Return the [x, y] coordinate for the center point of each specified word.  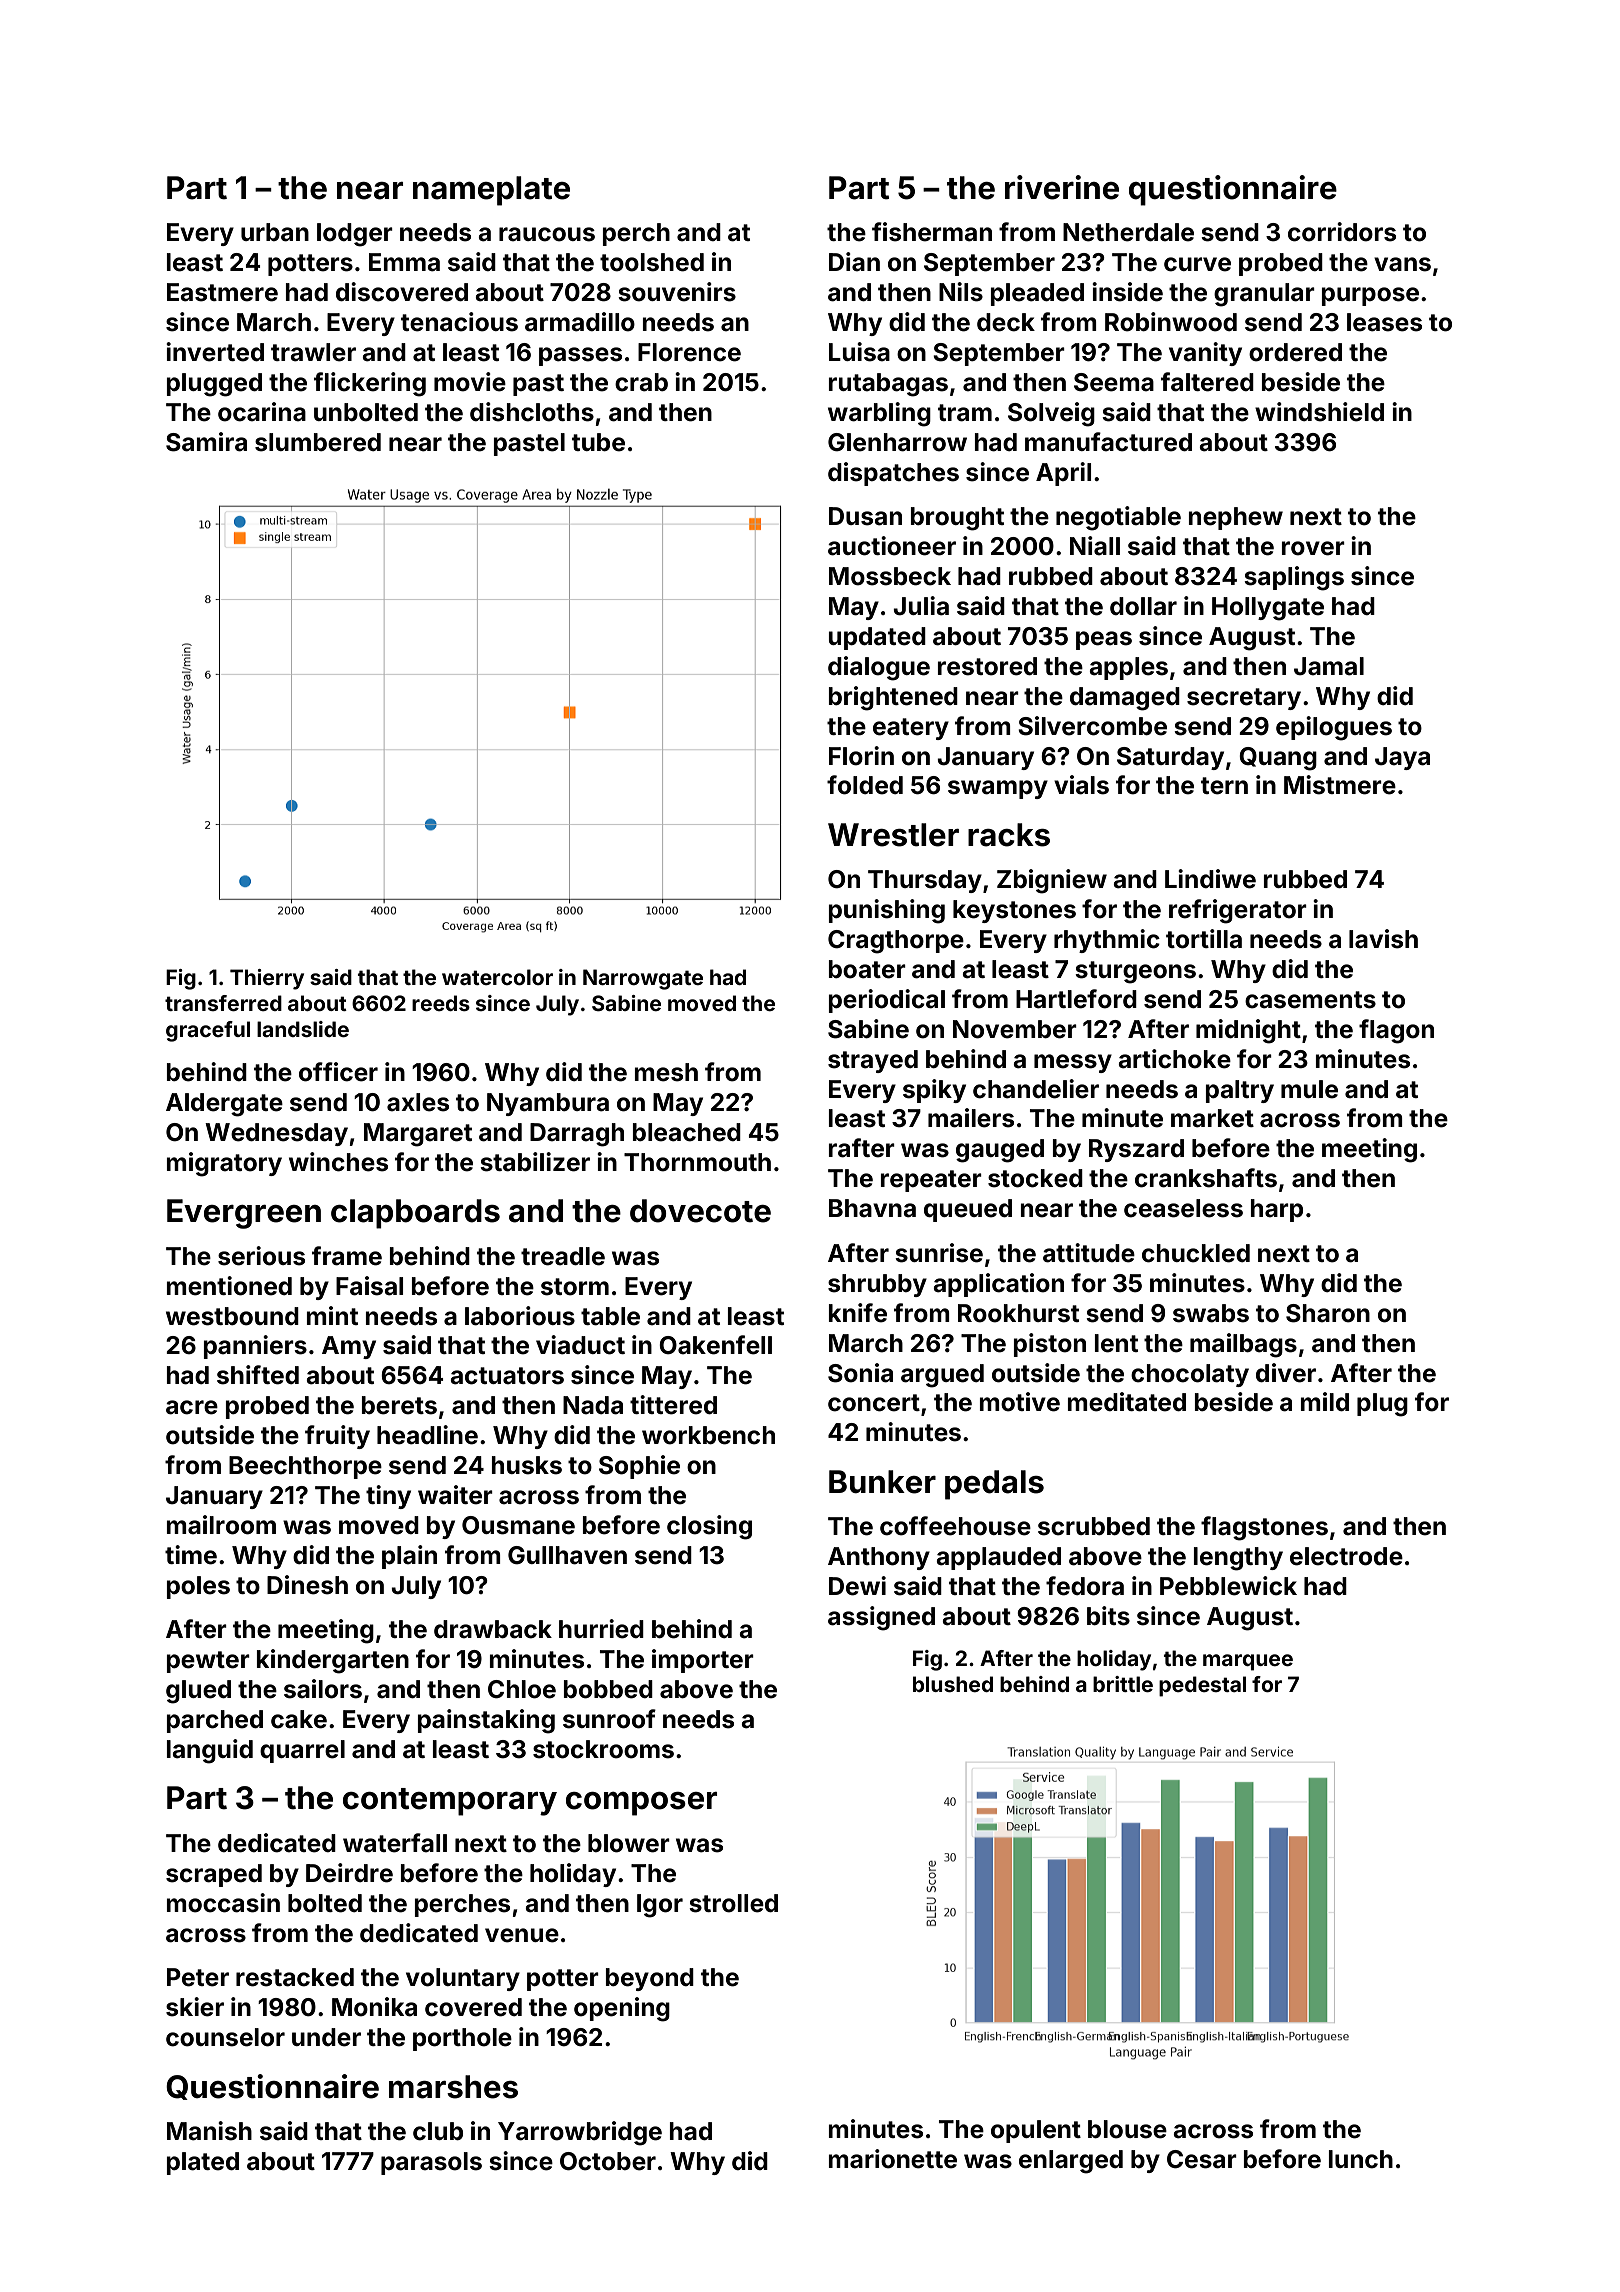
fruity [337, 1437]
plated [203, 2163]
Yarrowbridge [580, 2133]
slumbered [318, 442]
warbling [879, 414]
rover [1313, 548]
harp [1277, 1210]
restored [987, 666]
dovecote [700, 1211]
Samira [206, 442]
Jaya [1402, 758]
